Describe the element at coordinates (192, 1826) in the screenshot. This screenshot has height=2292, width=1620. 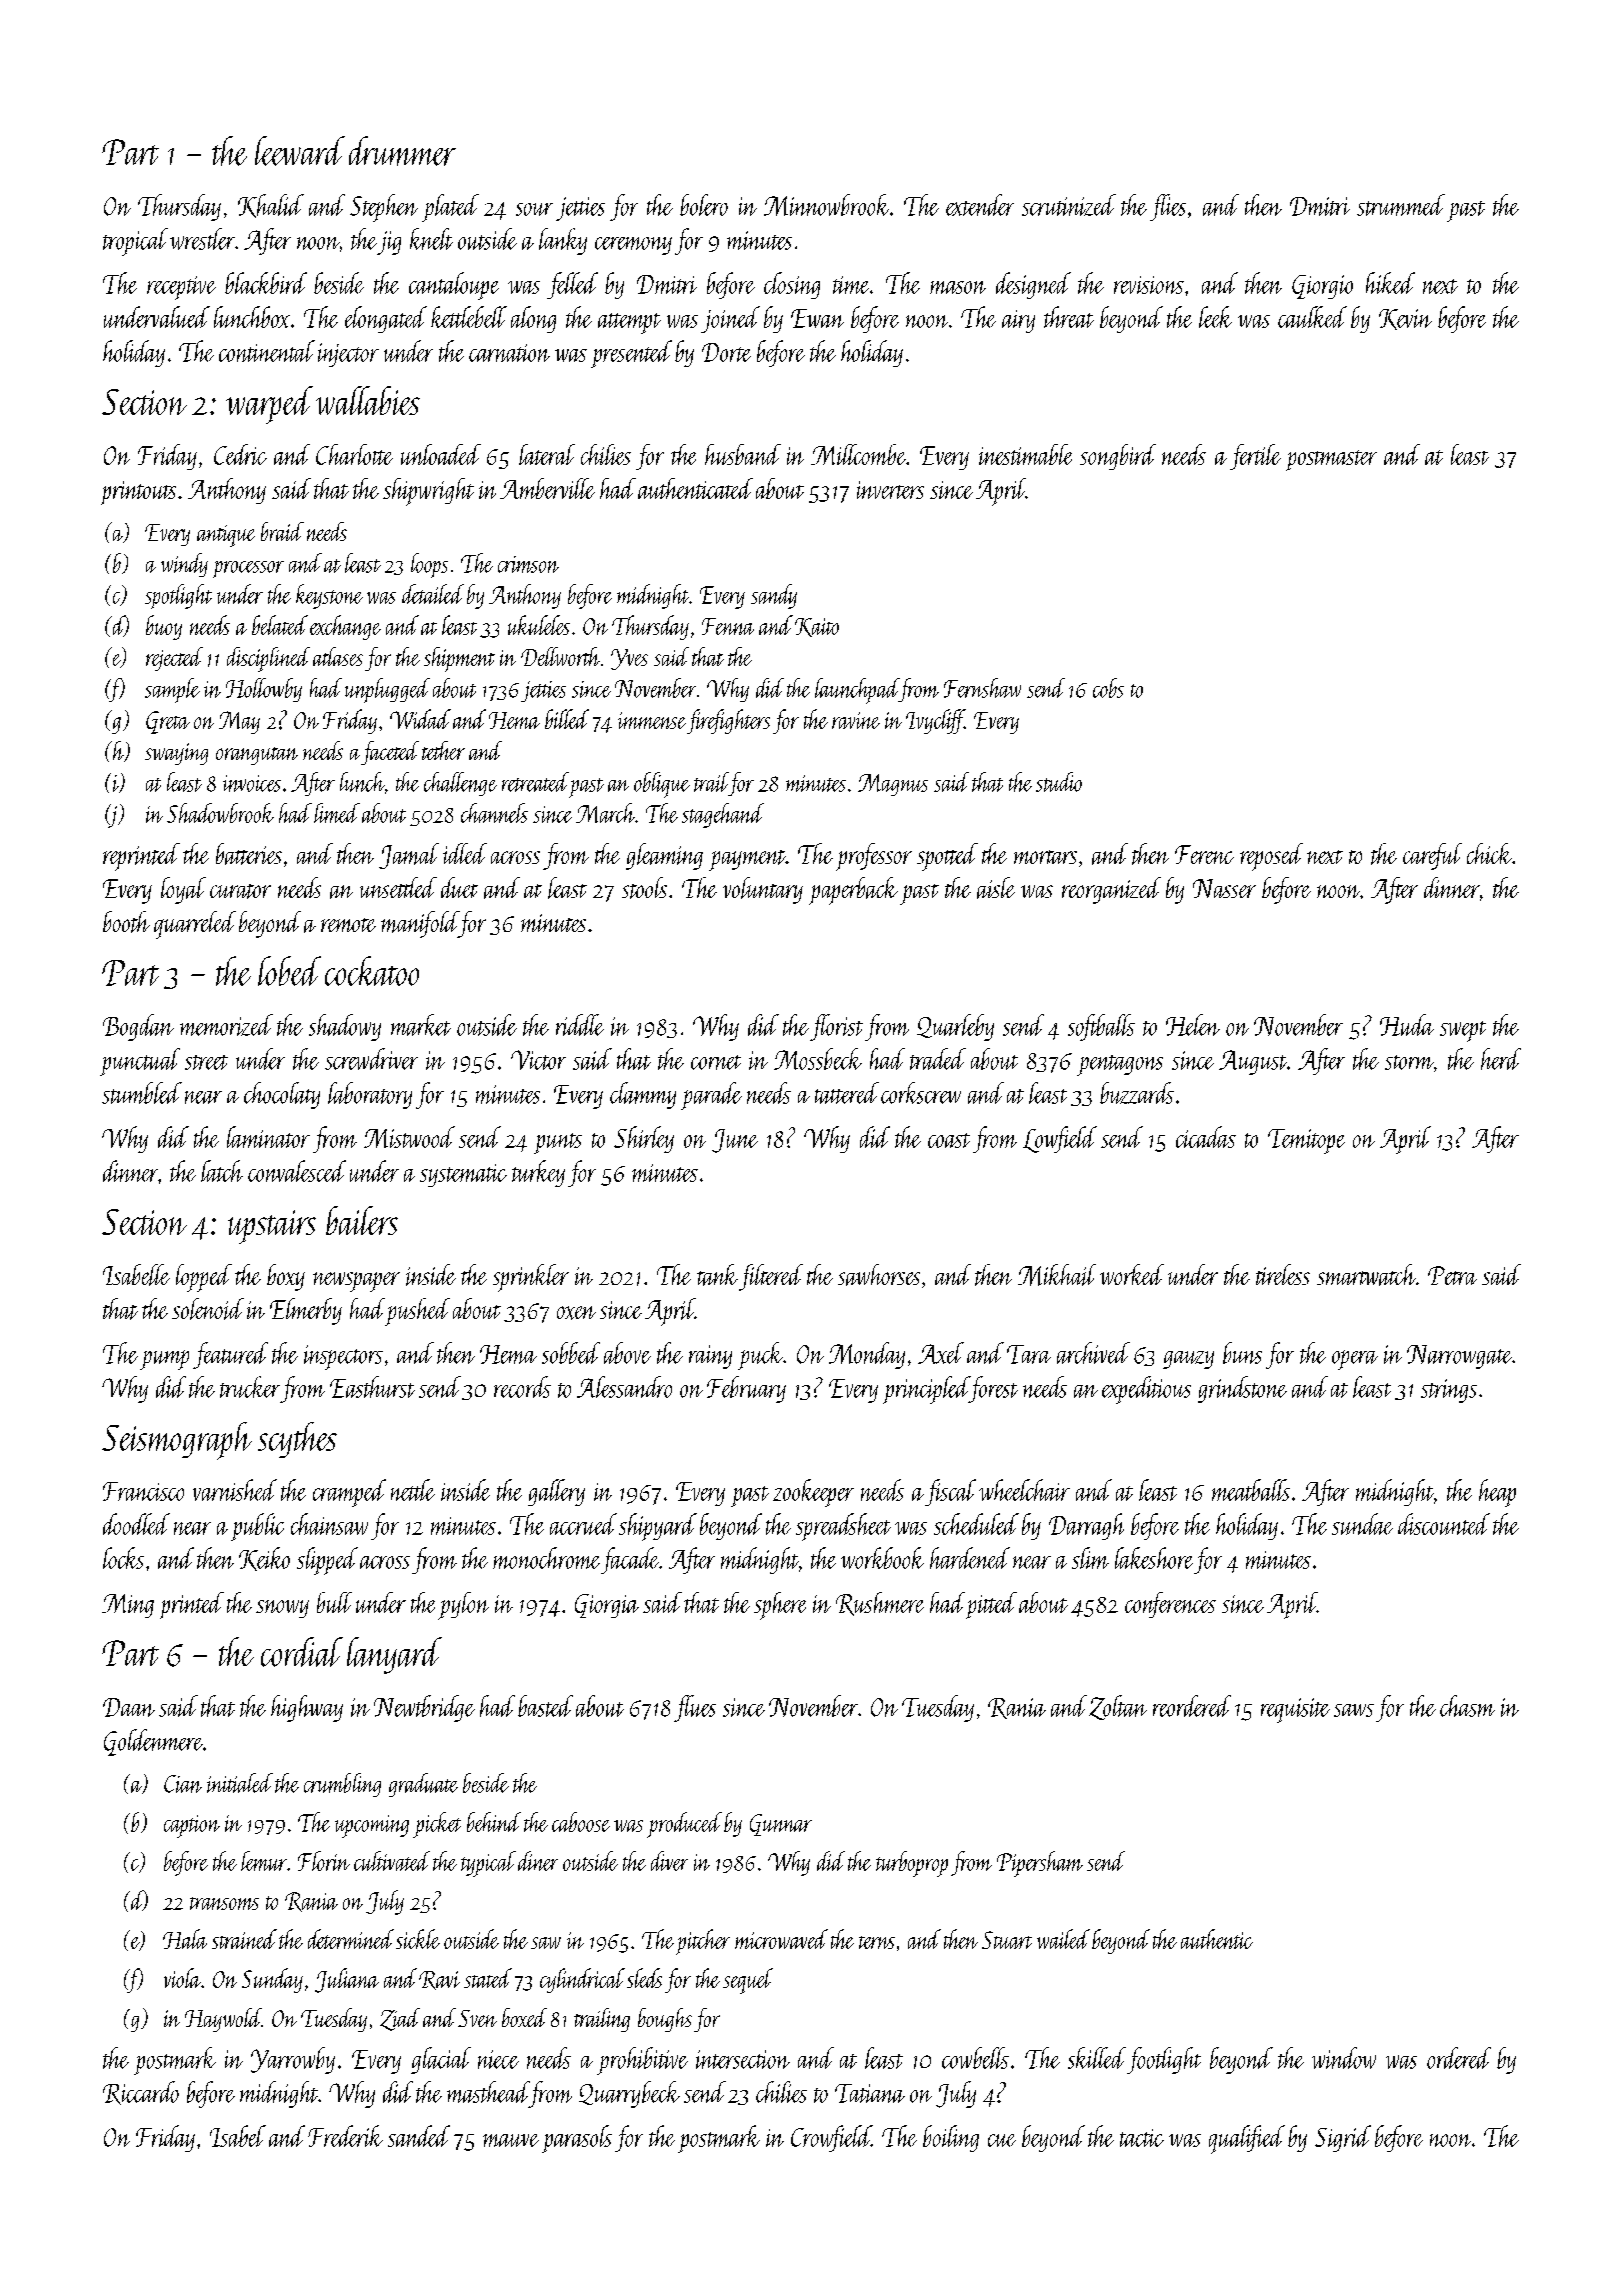
I see `caption` at that location.
